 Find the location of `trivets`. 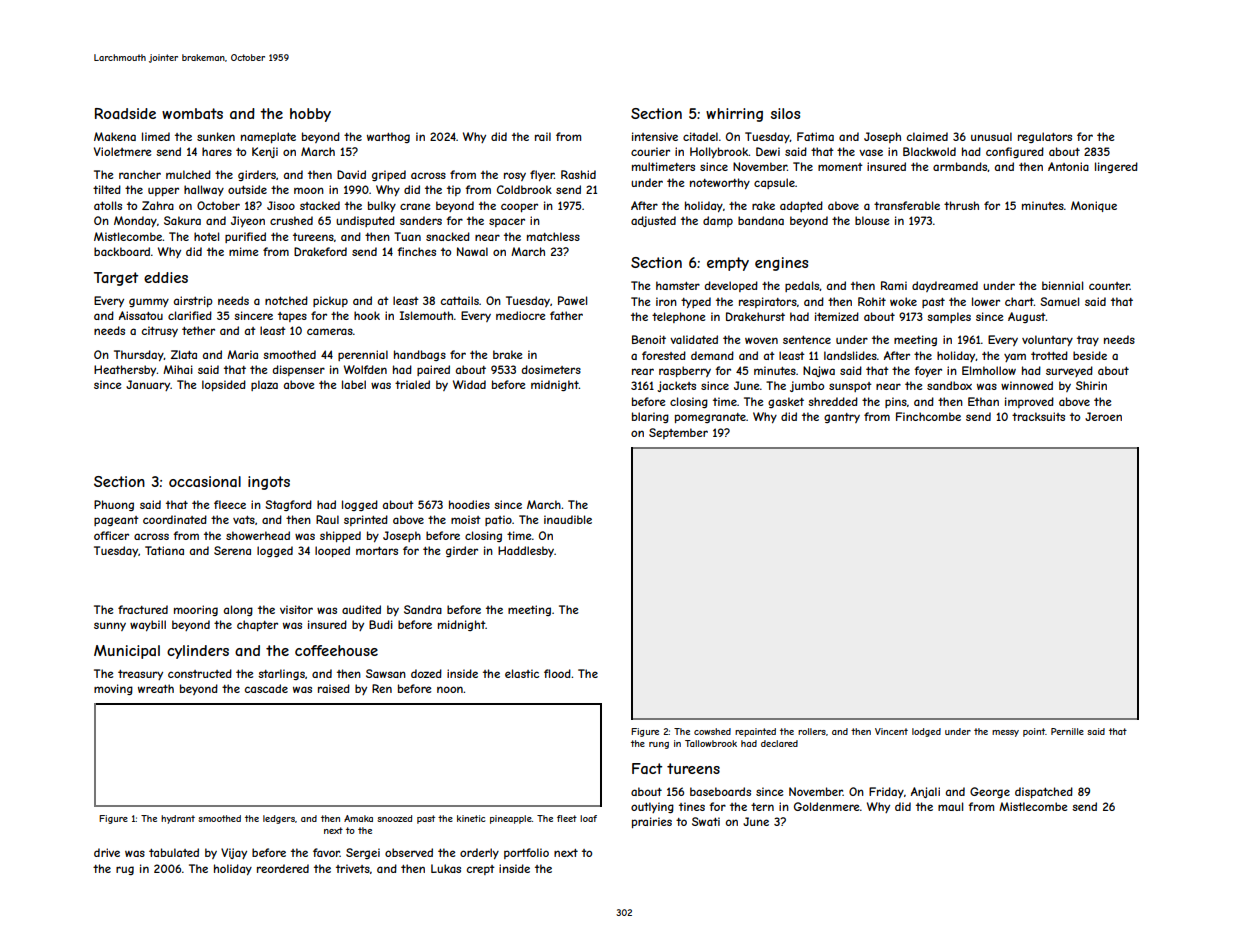

trivets is located at coordinates (353, 868).
